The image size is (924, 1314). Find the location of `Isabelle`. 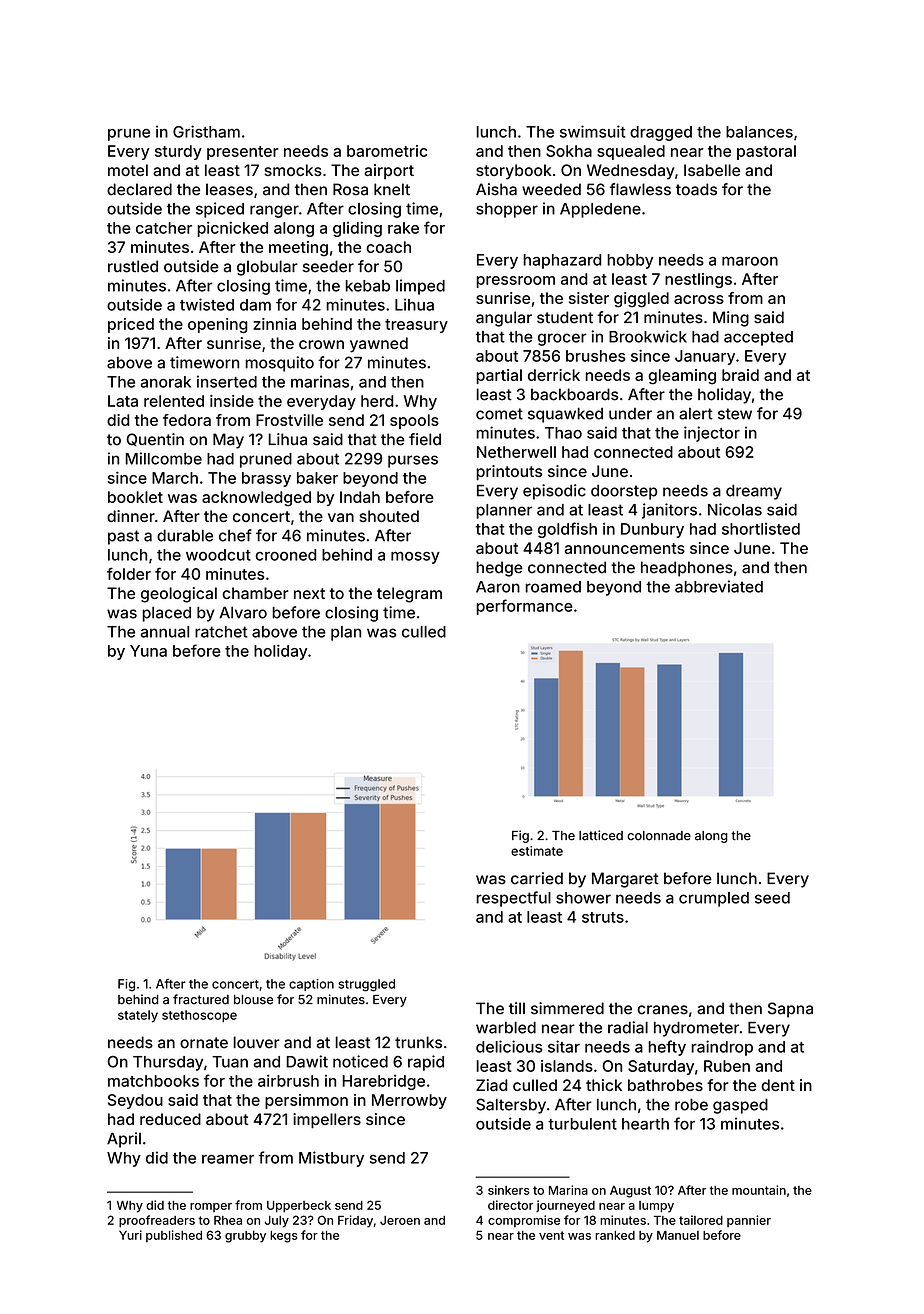

Isabelle is located at coordinates (712, 170).
